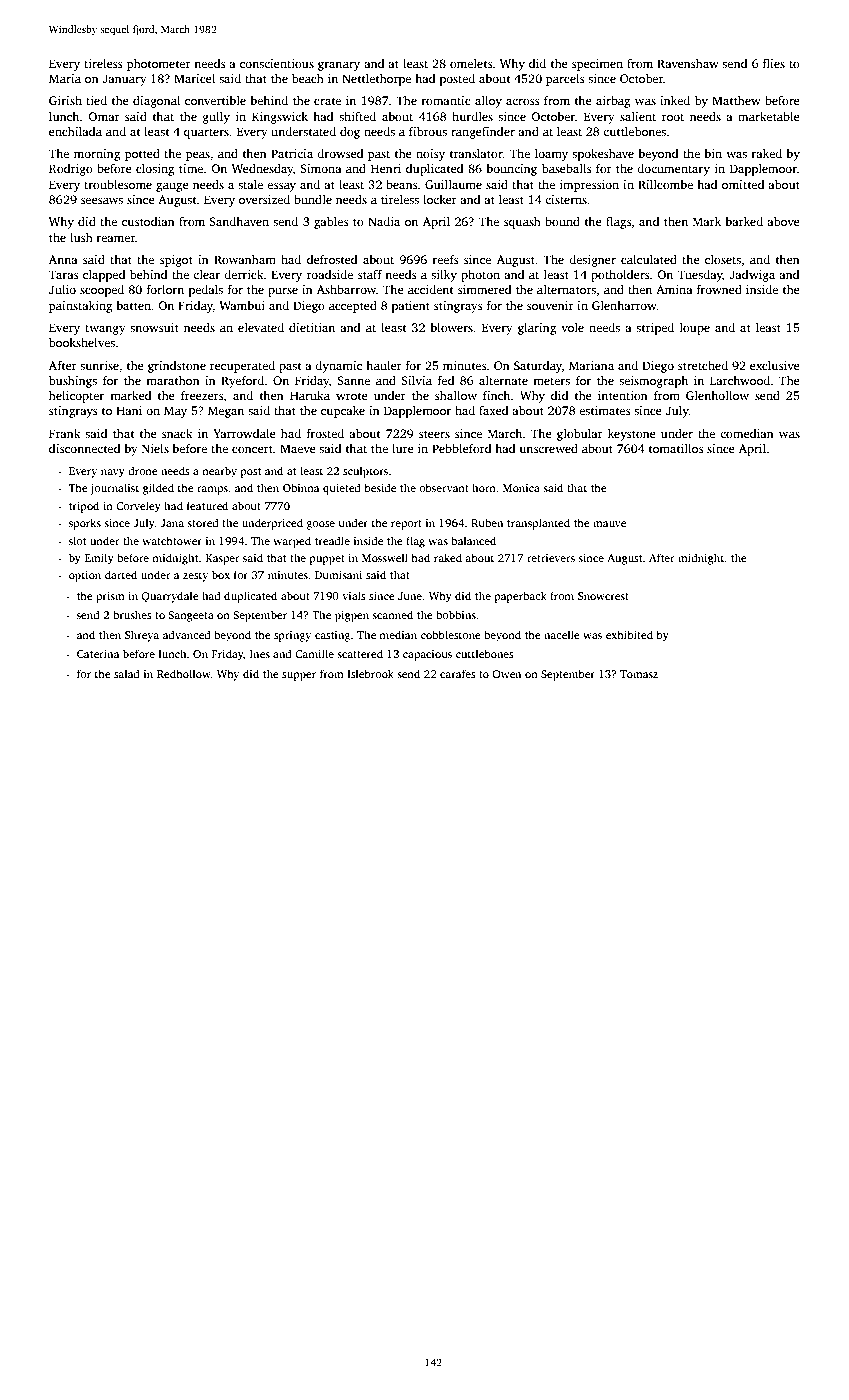 This document has height=1400, width=849. I want to click on loamy, so click(551, 155).
